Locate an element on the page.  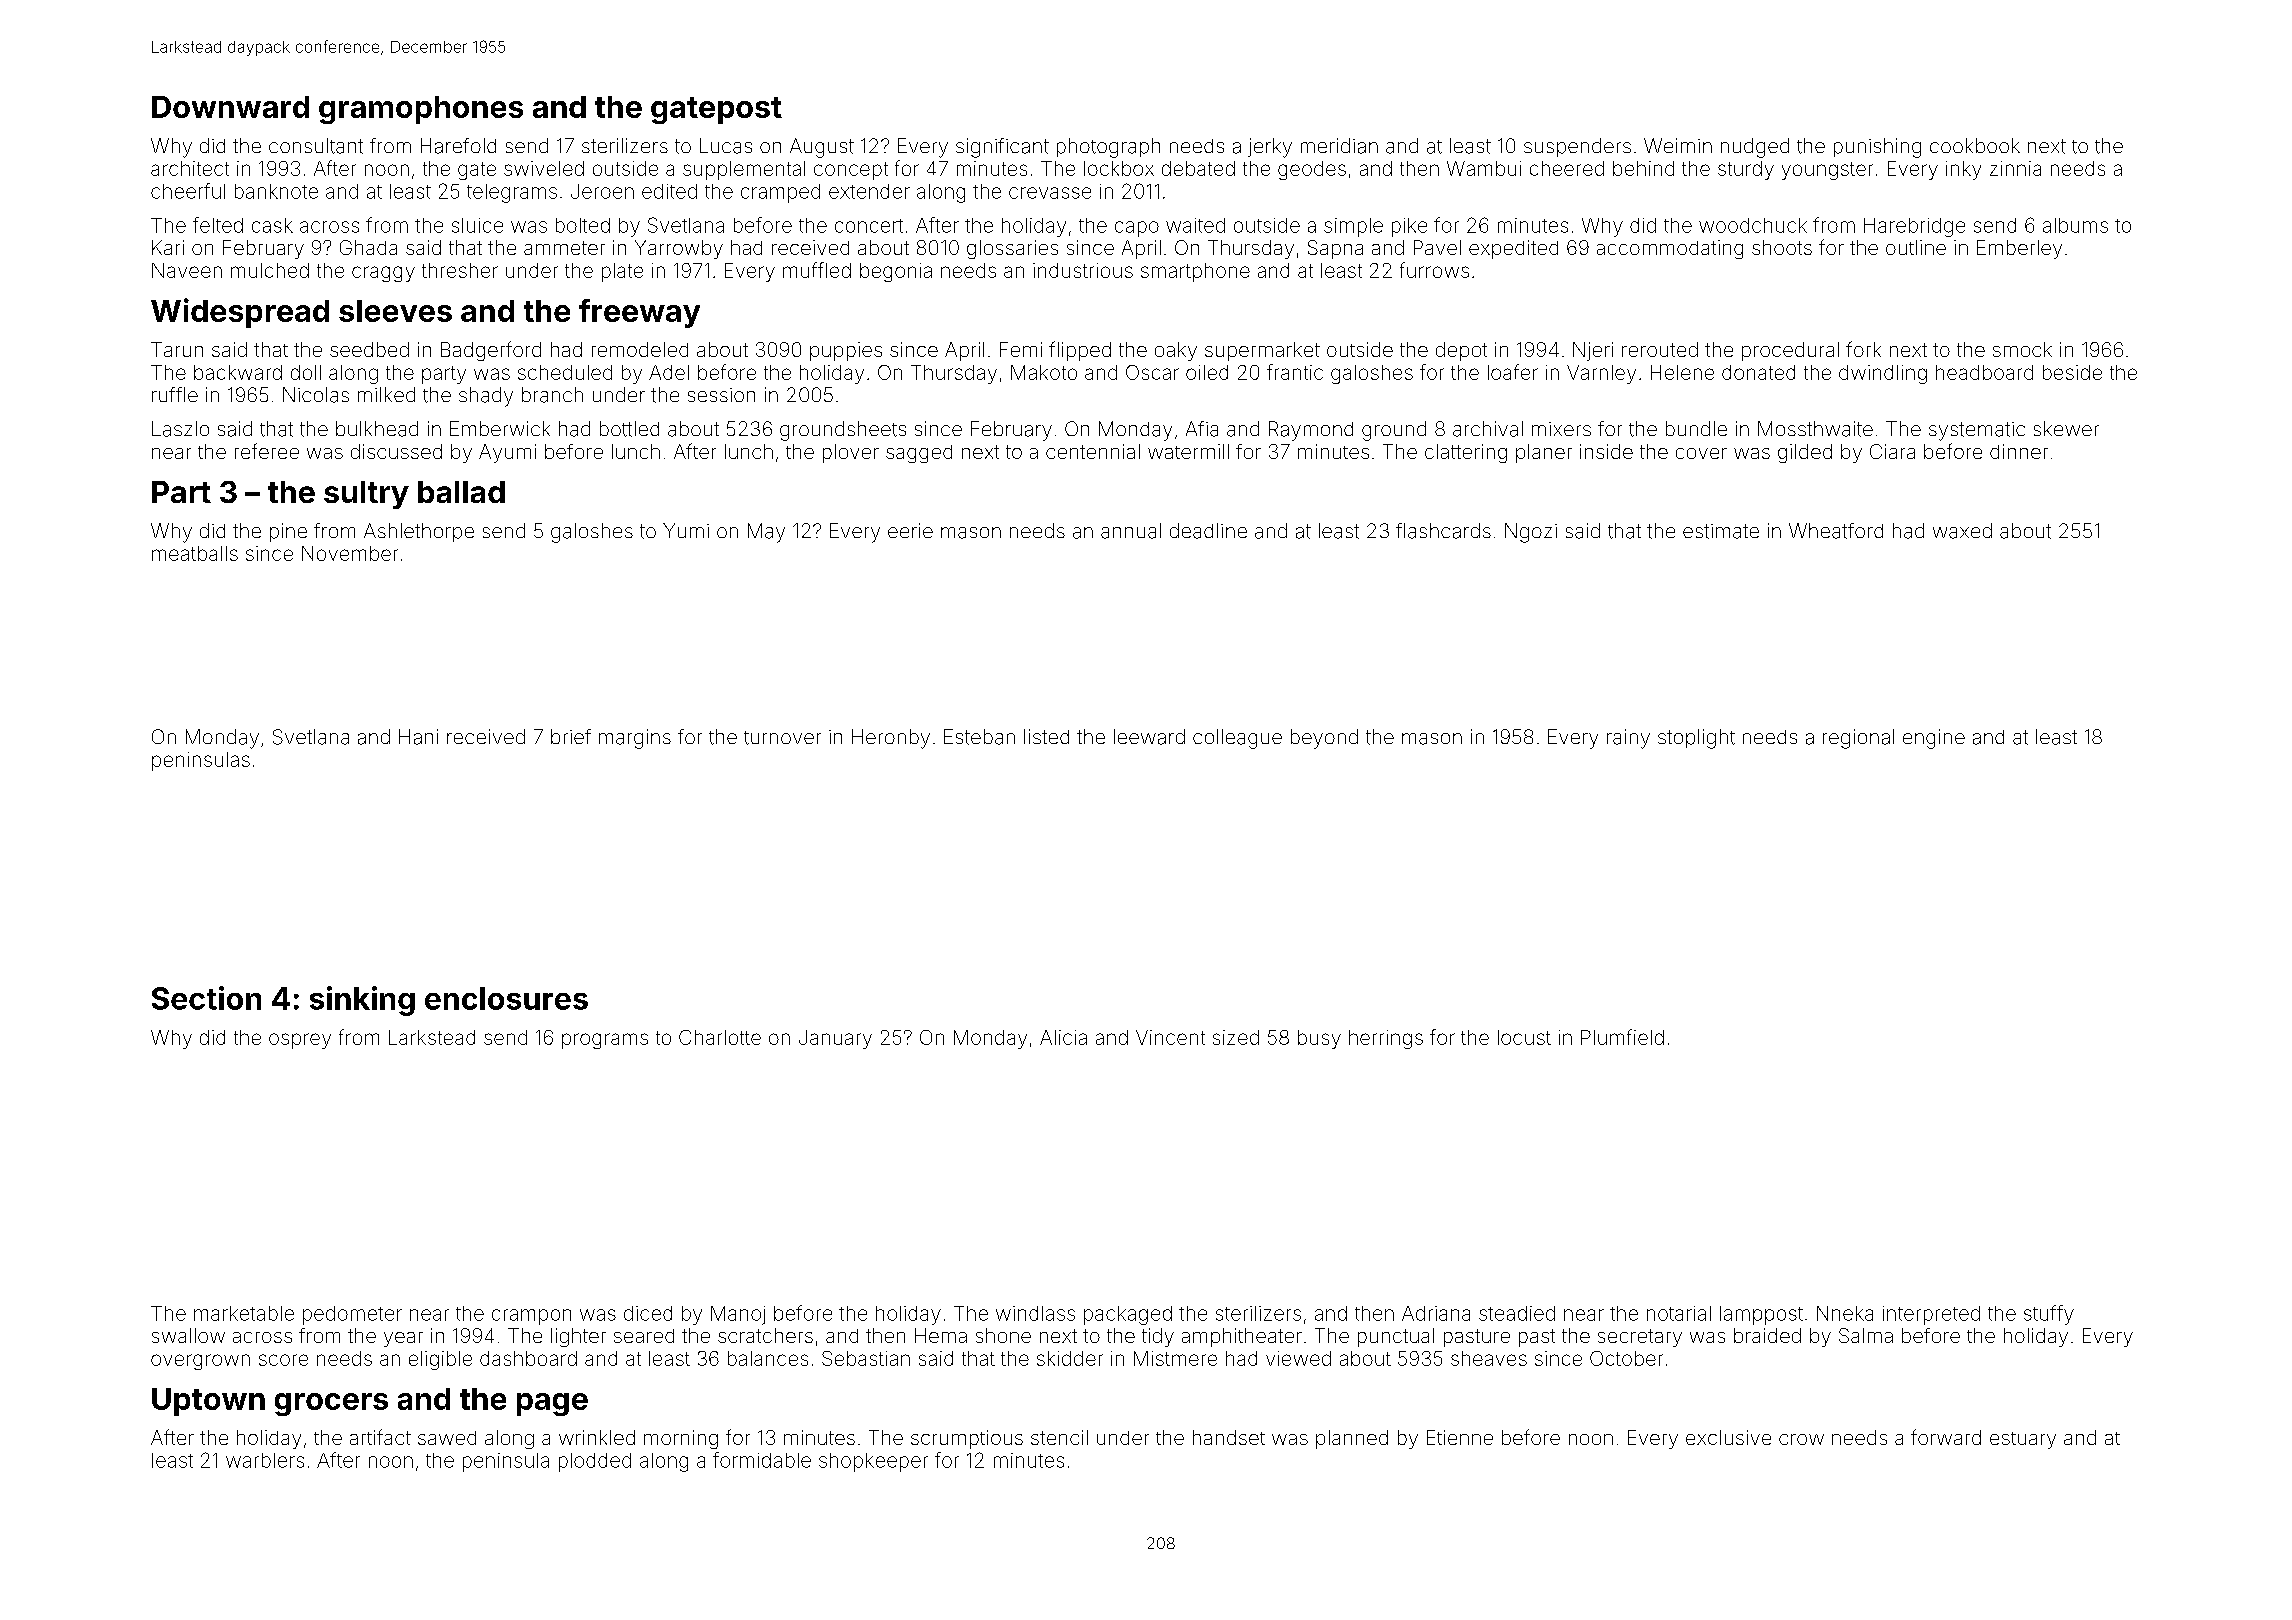
Plumfield is located at coordinates (1622, 1037).
